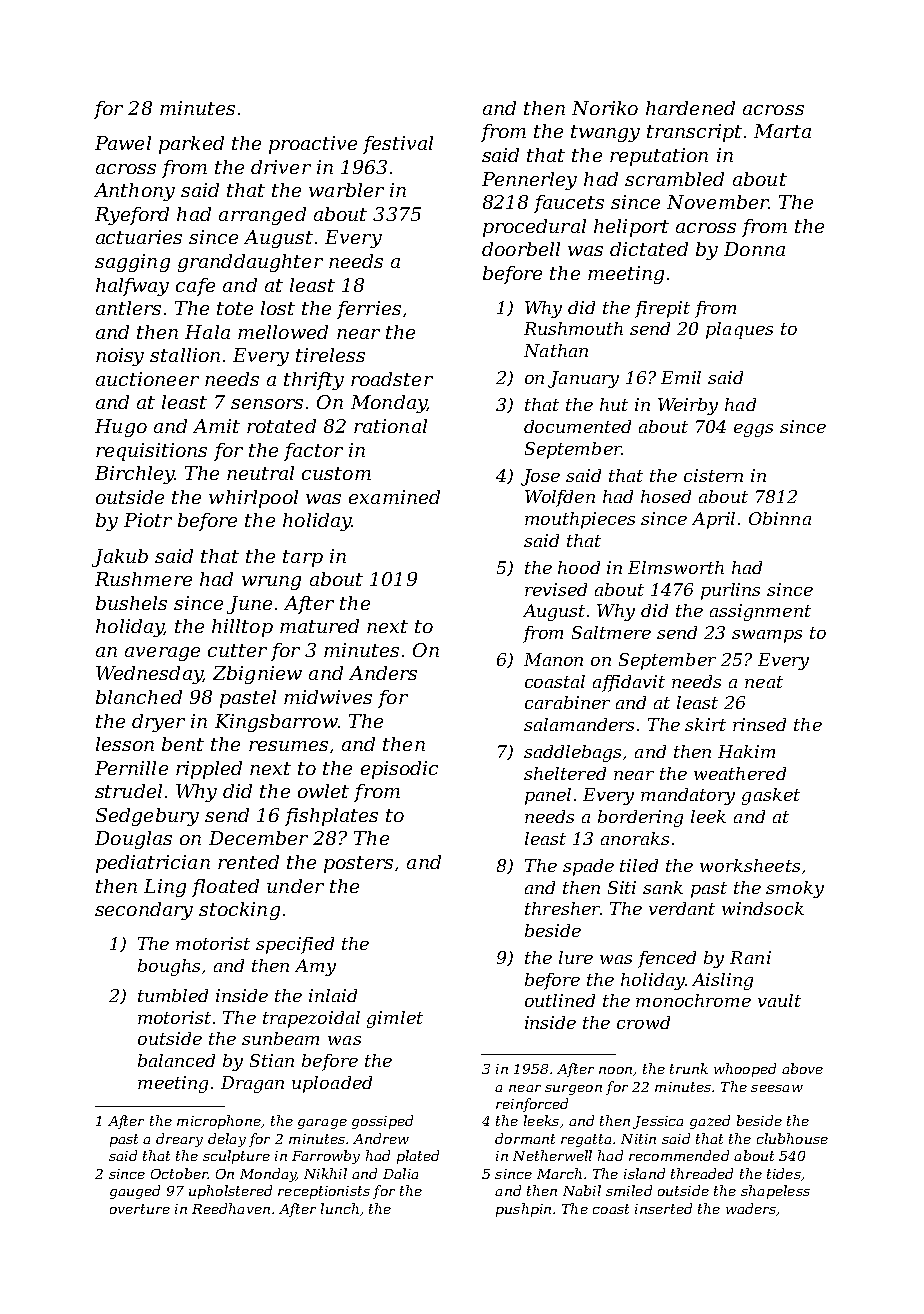 The height and width of the screenshot is (1314, 924). What do you see at coordinates (260, 473) in the screenshot?
I see `neutral` at bounding box center [260, 473].
